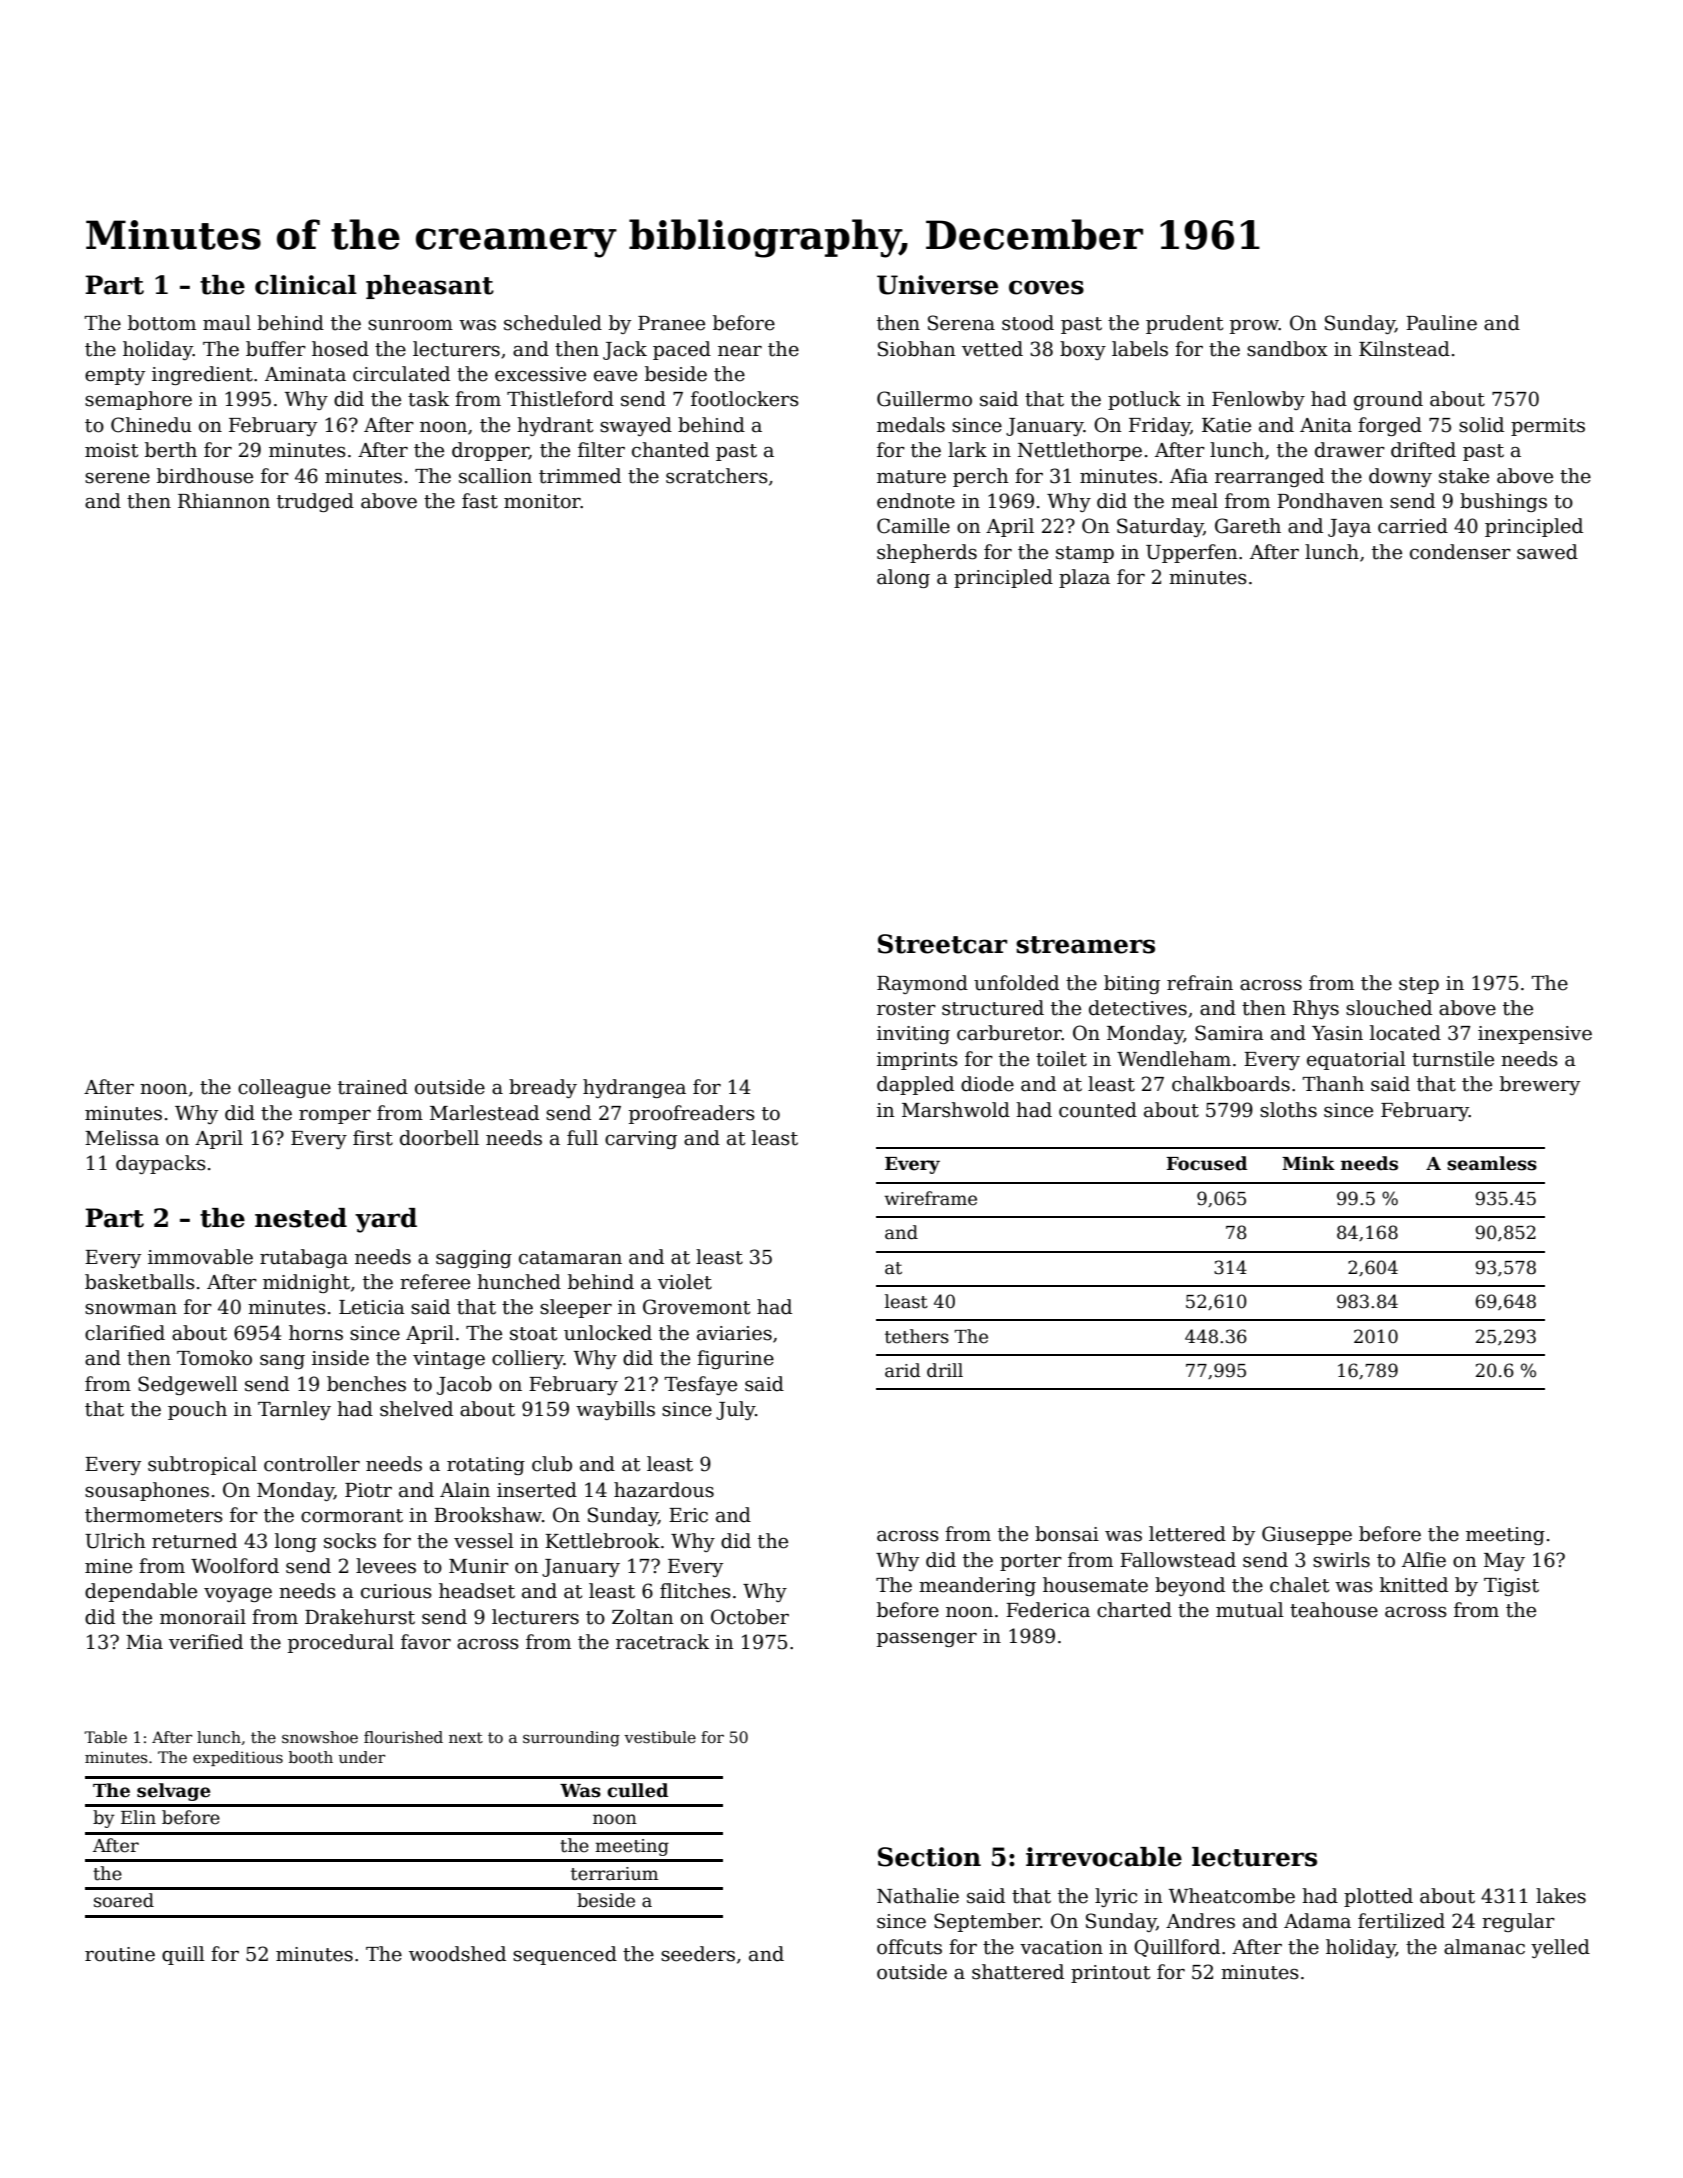 This screenshot has height=2178, width=1683. I want to click on moist, so click(111, 450).
